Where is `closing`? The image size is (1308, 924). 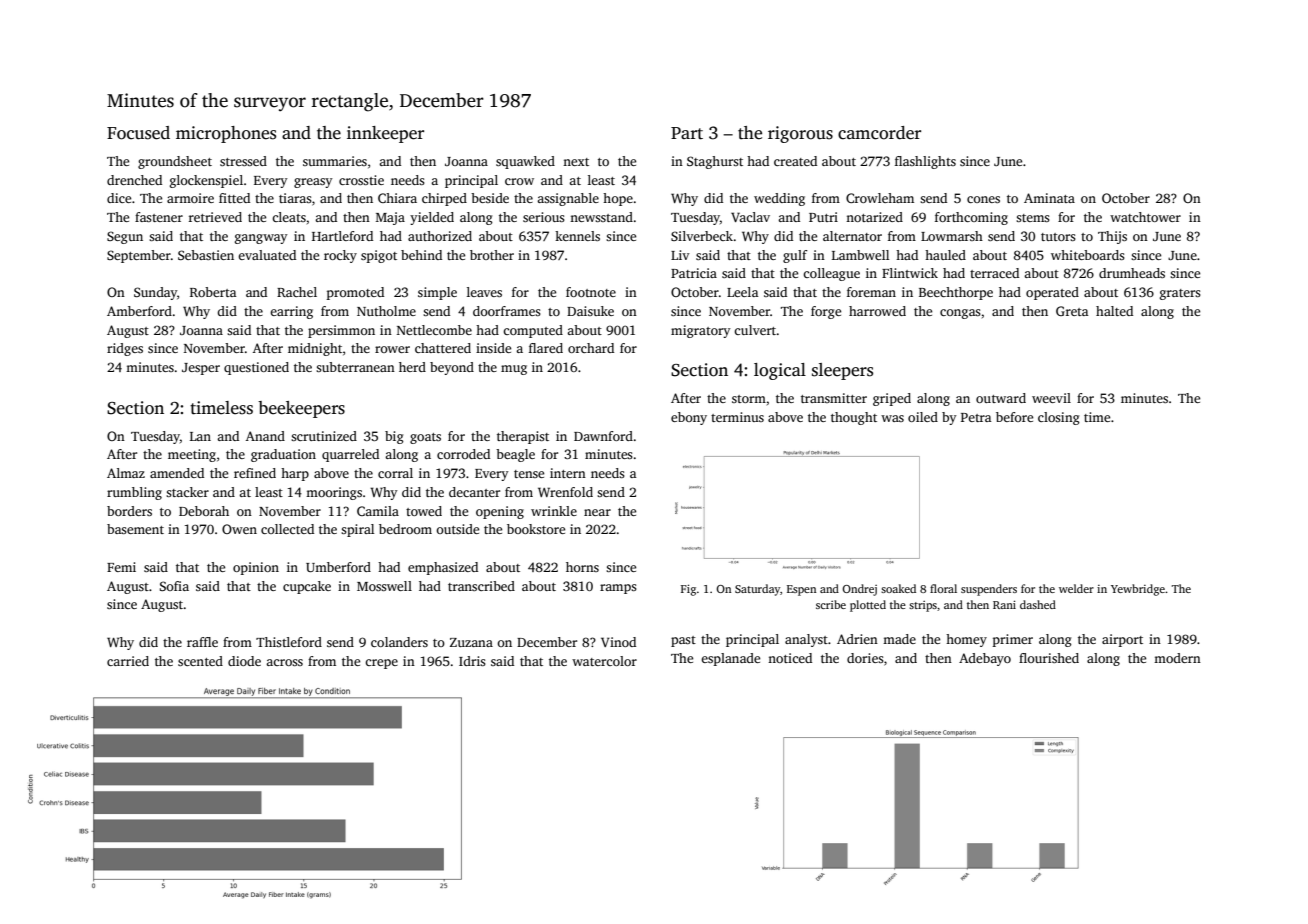 closing is located at coordinates (1059, 418).
